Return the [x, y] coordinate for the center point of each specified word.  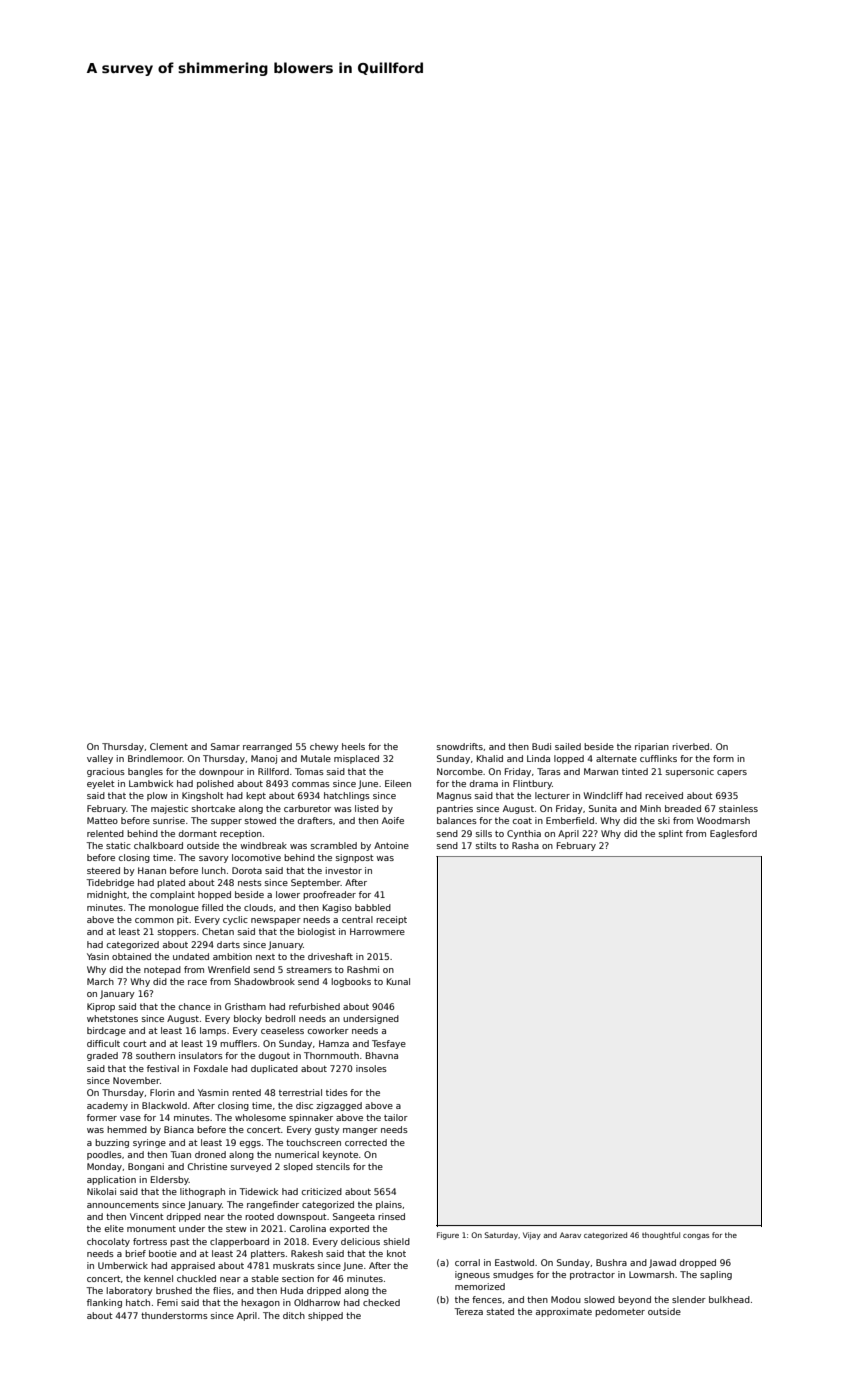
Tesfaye [389, 1044]
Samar [225, 746]
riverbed [690, 746]
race [197, 982]
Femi [167, 1302]
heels [353, 746]
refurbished [314, 1006]
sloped [298, 1167]
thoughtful [661, 1236]
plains [389, 1205]
